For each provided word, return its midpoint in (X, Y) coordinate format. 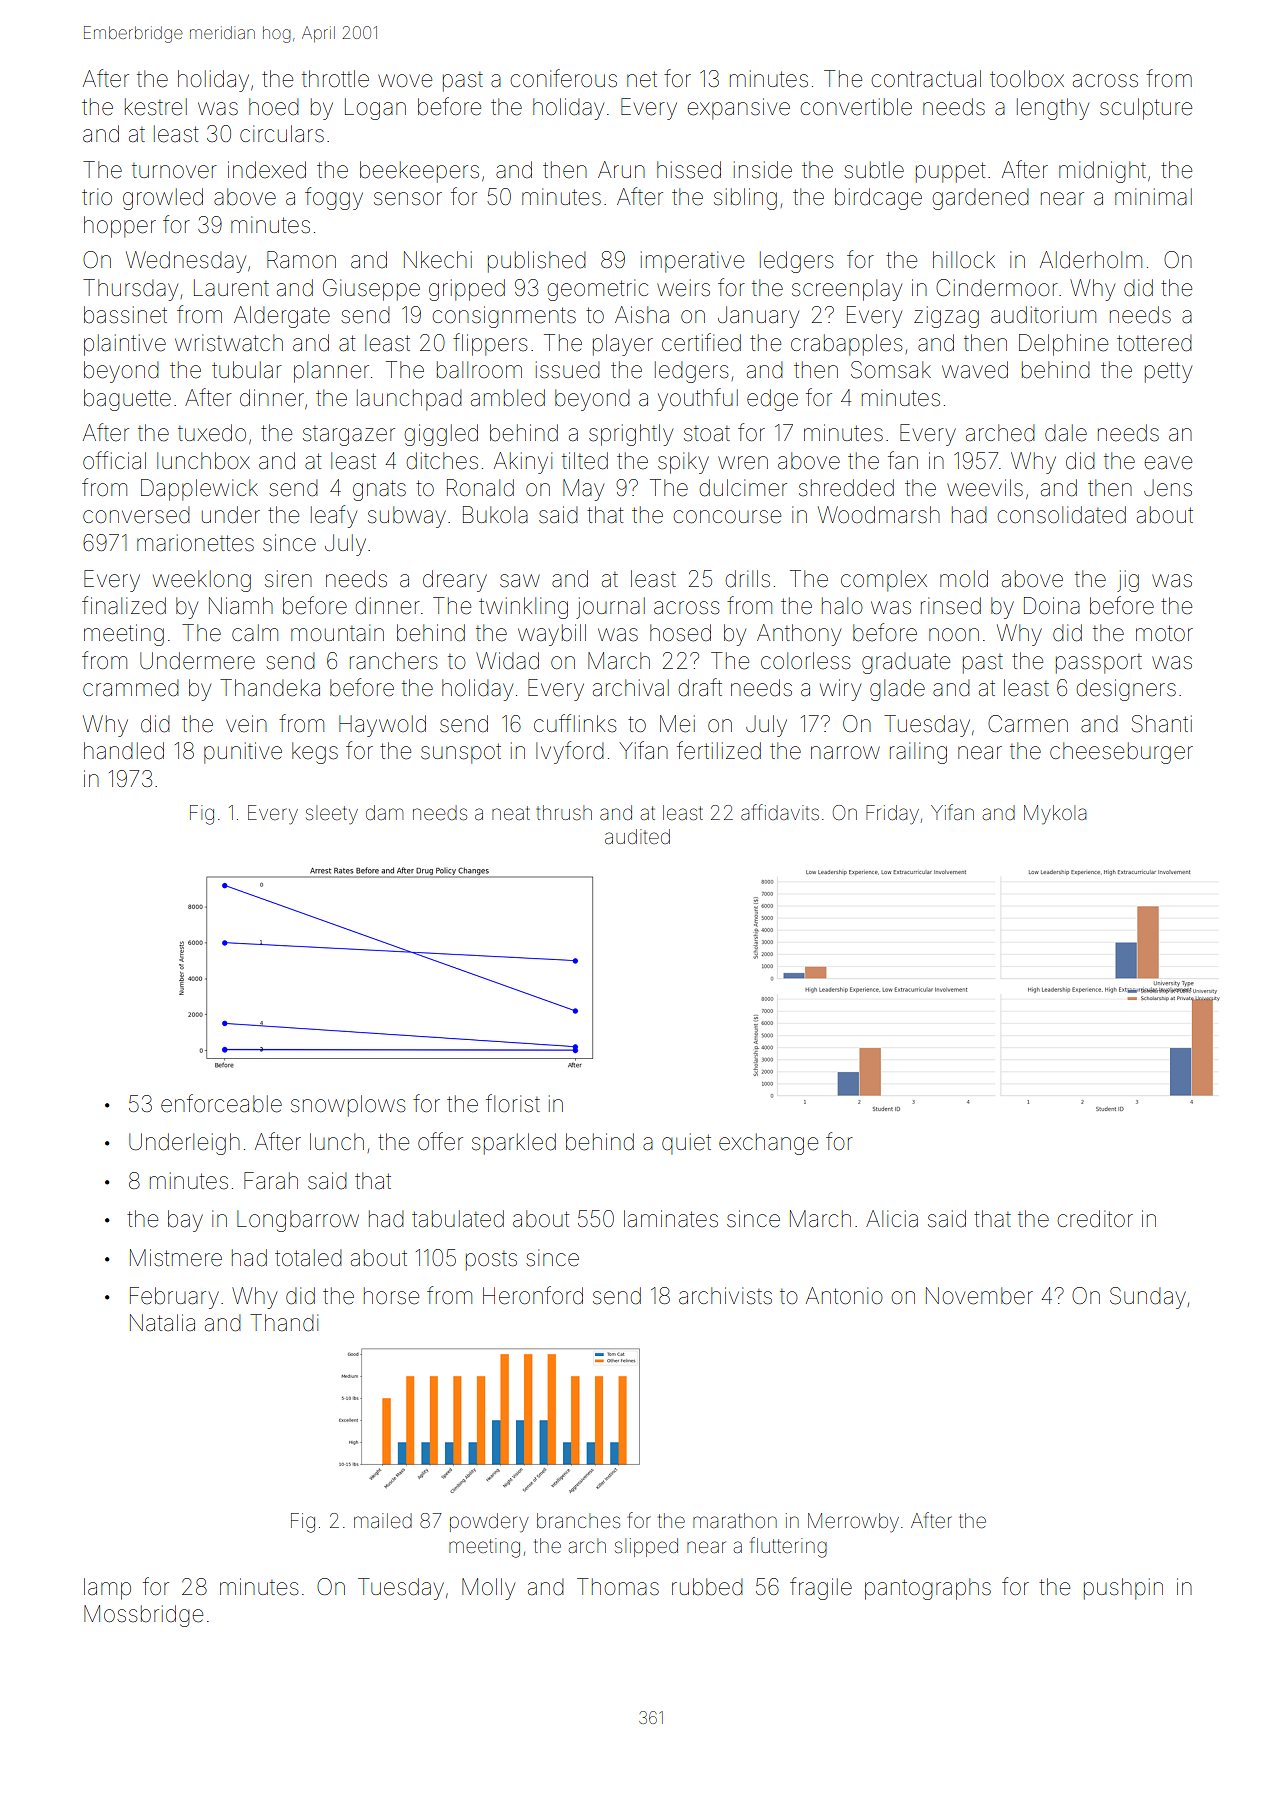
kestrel (156, 107)
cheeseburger (1121, 753)
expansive (738, 109)
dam (384, 812)
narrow (845, 753)
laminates (671, 1219)
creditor (1095, 1219)
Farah (271, 1181)
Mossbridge (143, 1616)
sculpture (1146, 109)
